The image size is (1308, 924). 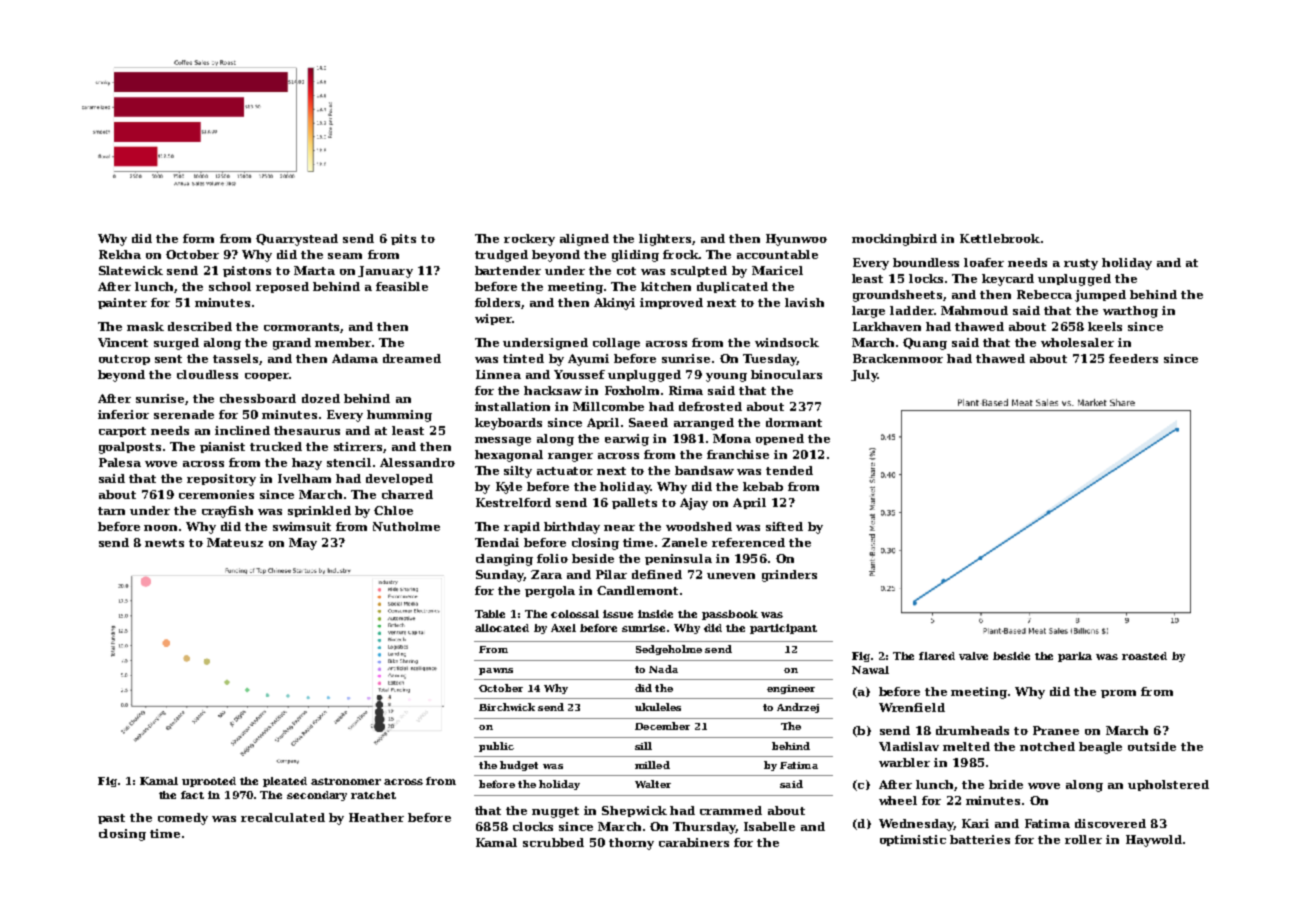 What do you see at coordinates (1047, 746) in the image?
I see `notched` at bounding box center [1047, 746].
